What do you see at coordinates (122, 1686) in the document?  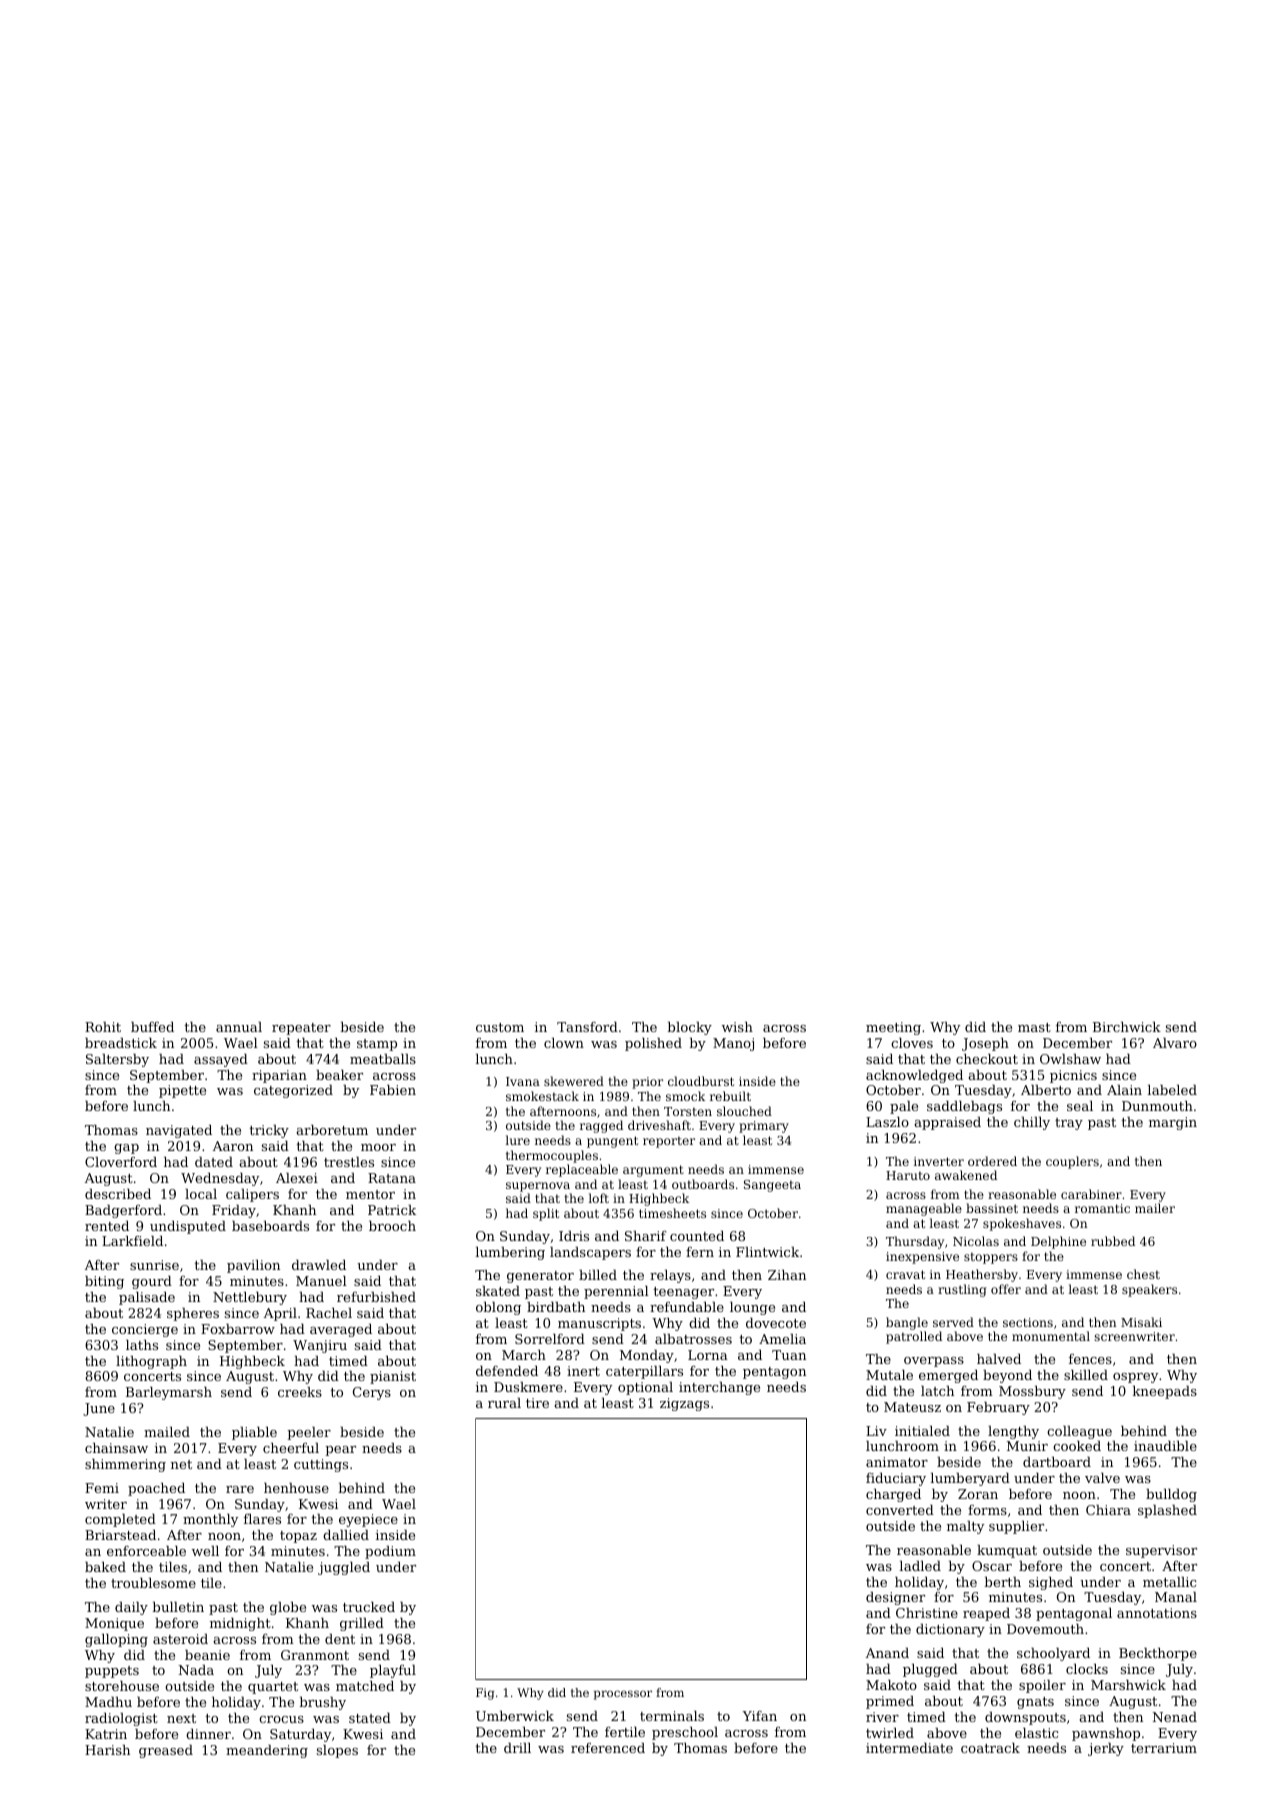 I see `storehouse` at bounding box center [122, 1686].
